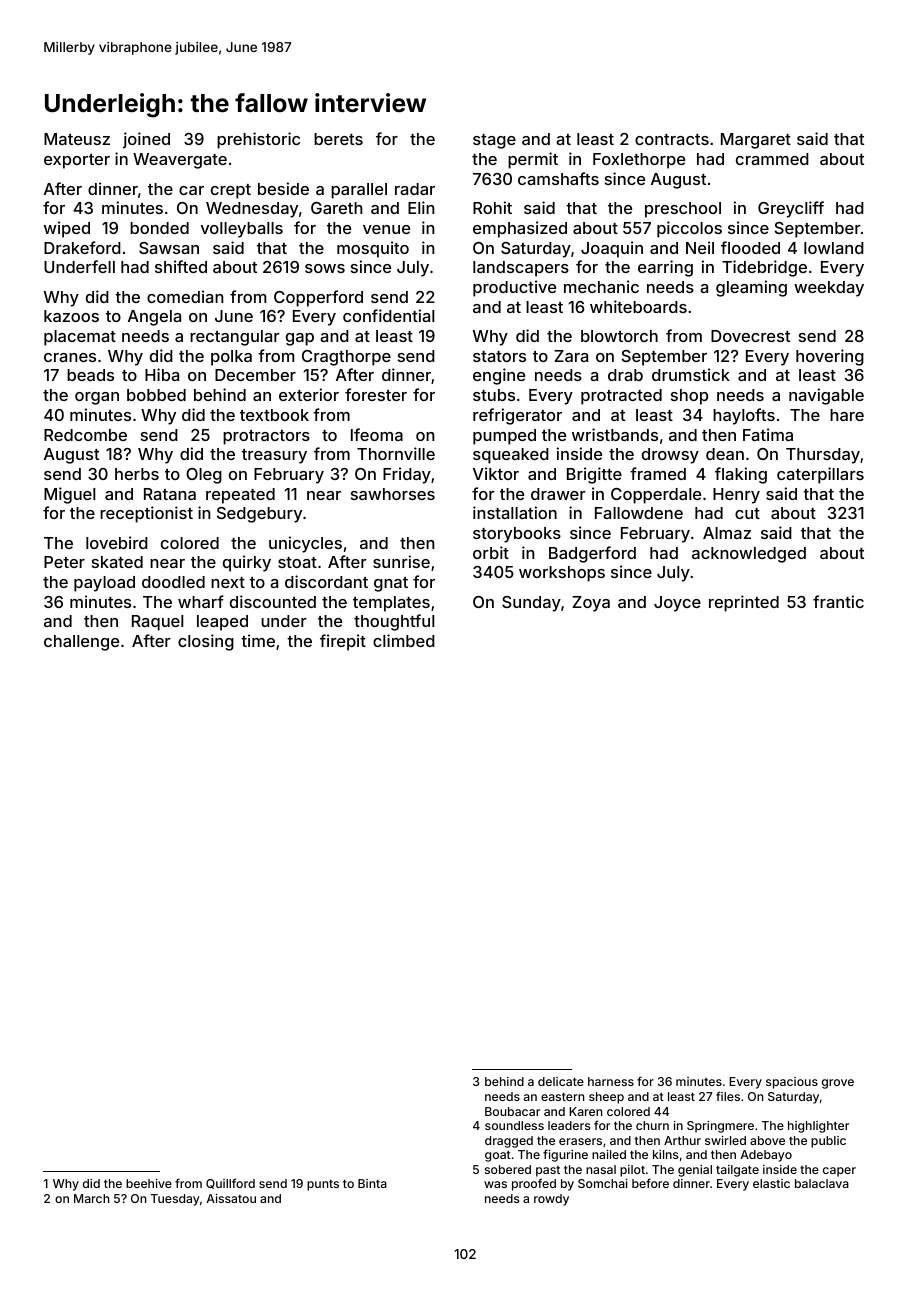 The image size is (908, 1316). Describe the element at coordinates (494, 141) in the image. I see `stage` at that location.
